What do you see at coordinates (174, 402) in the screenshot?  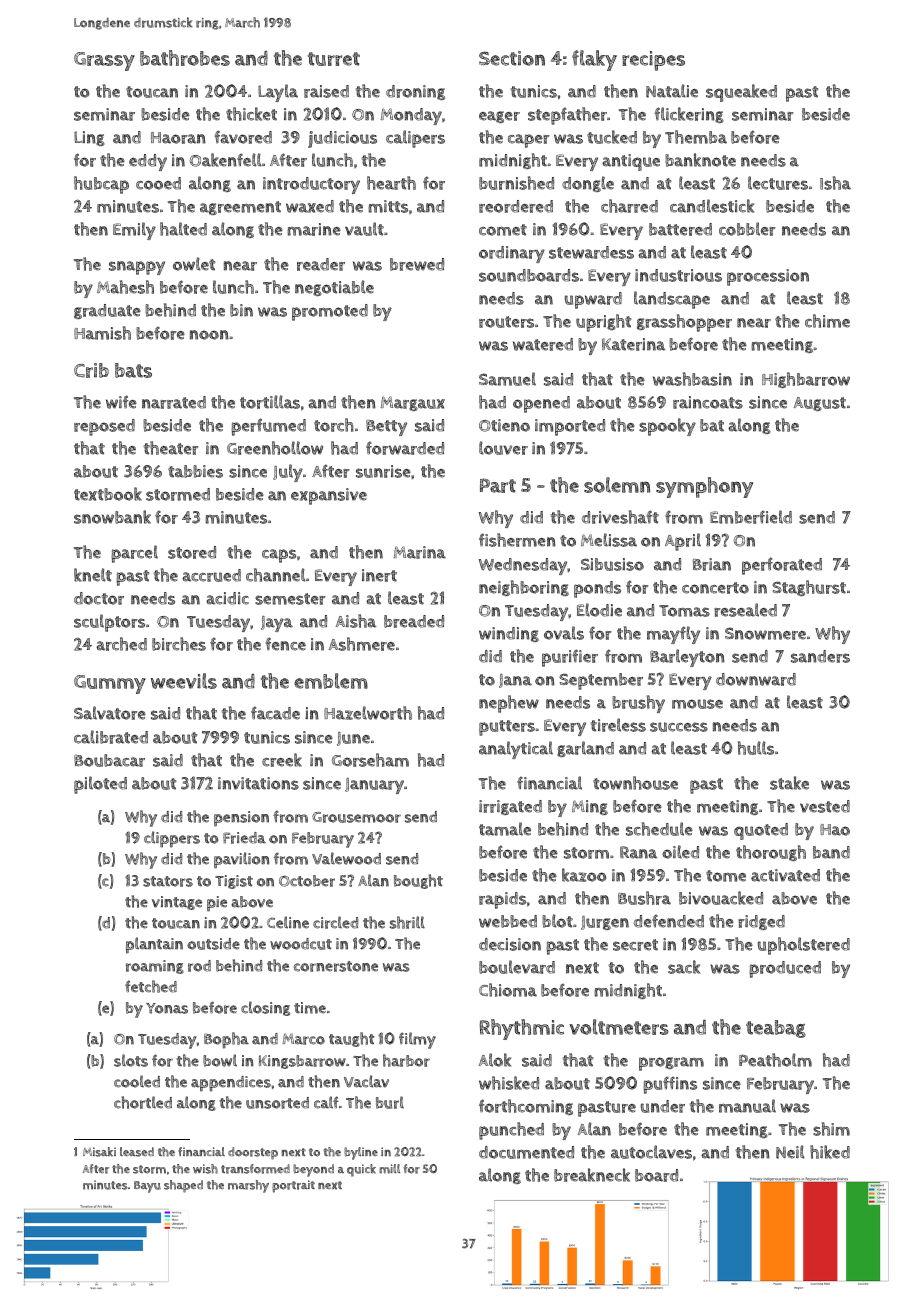 I see `narrated` at bounding box center [174, 402].
